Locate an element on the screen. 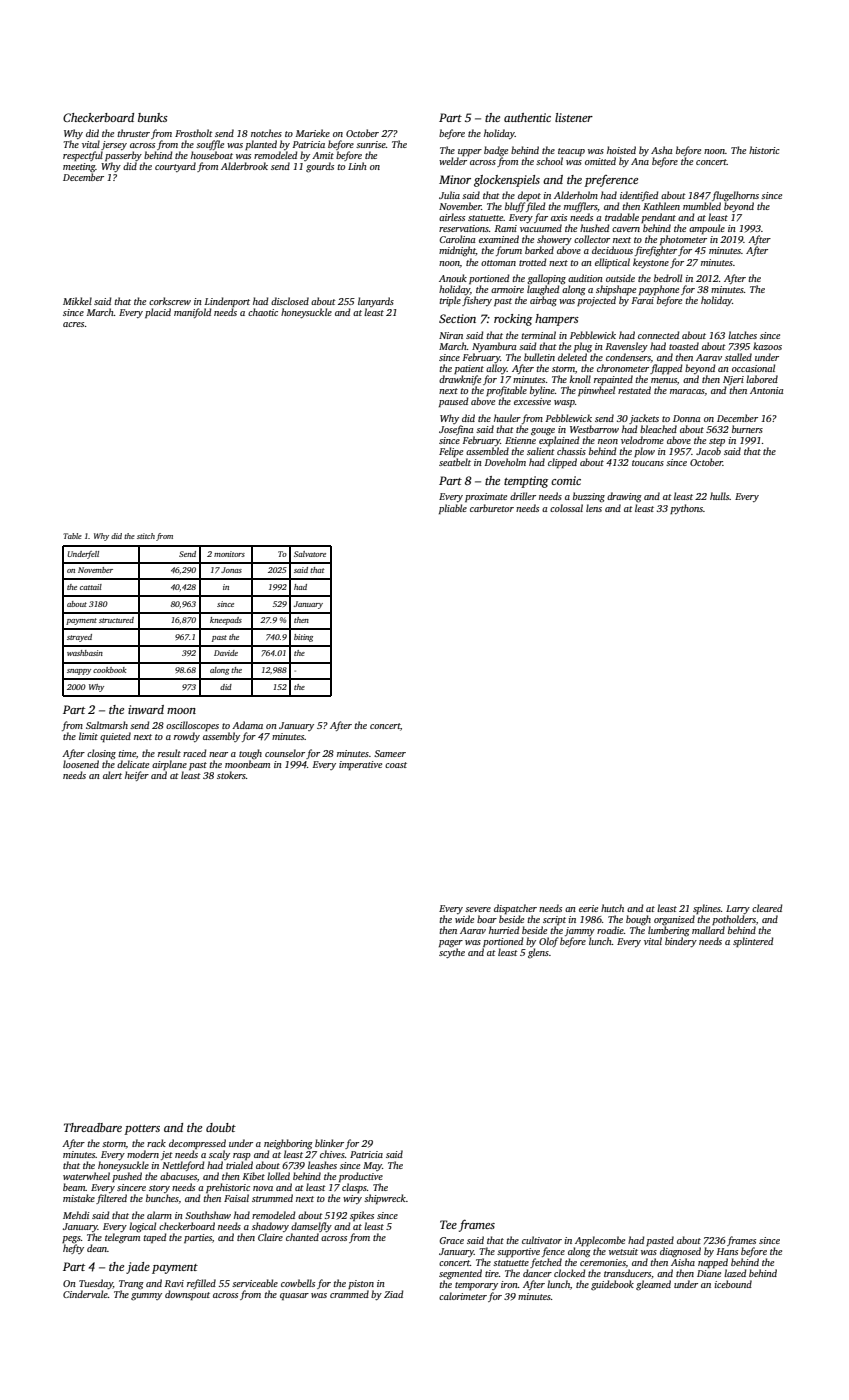 The width and height of the screenshot is (849, 1400). scythe is located at coordinates (452, 953).
